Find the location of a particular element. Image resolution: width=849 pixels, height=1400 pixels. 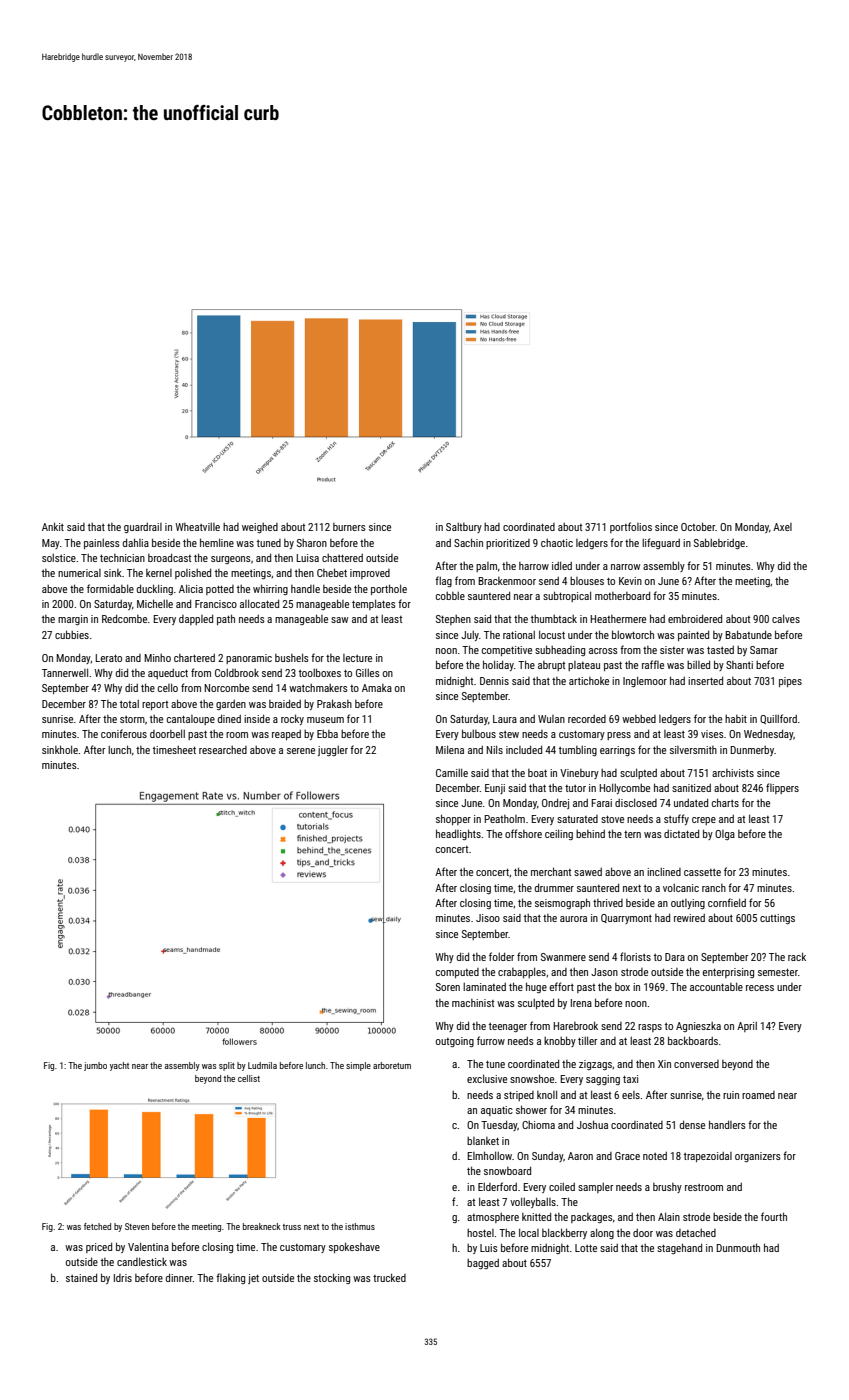

cuttings is located at coordinates (777, 919).
